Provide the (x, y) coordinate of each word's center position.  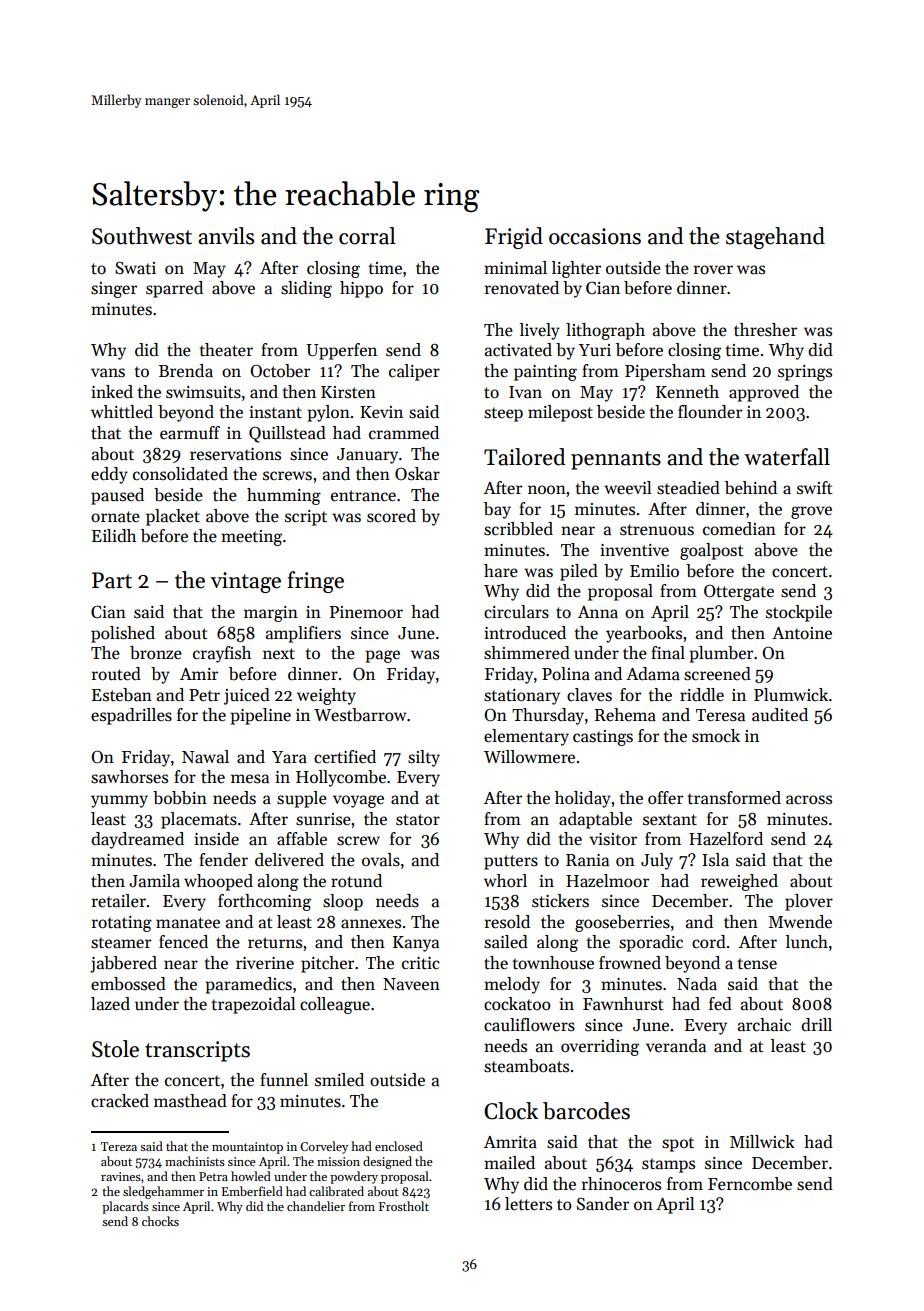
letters (528, 1204)
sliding (306, 289)
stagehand (775, 238)
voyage (358, 801)
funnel (284, 1080)
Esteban (122, 695)
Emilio (654, 570)
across (809, 800)
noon (547, 489)
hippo (361, 289)
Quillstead (287, 434)
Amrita (510, 1142)
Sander (603, 1204)
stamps (668, 1165)
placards (125, 1207)
